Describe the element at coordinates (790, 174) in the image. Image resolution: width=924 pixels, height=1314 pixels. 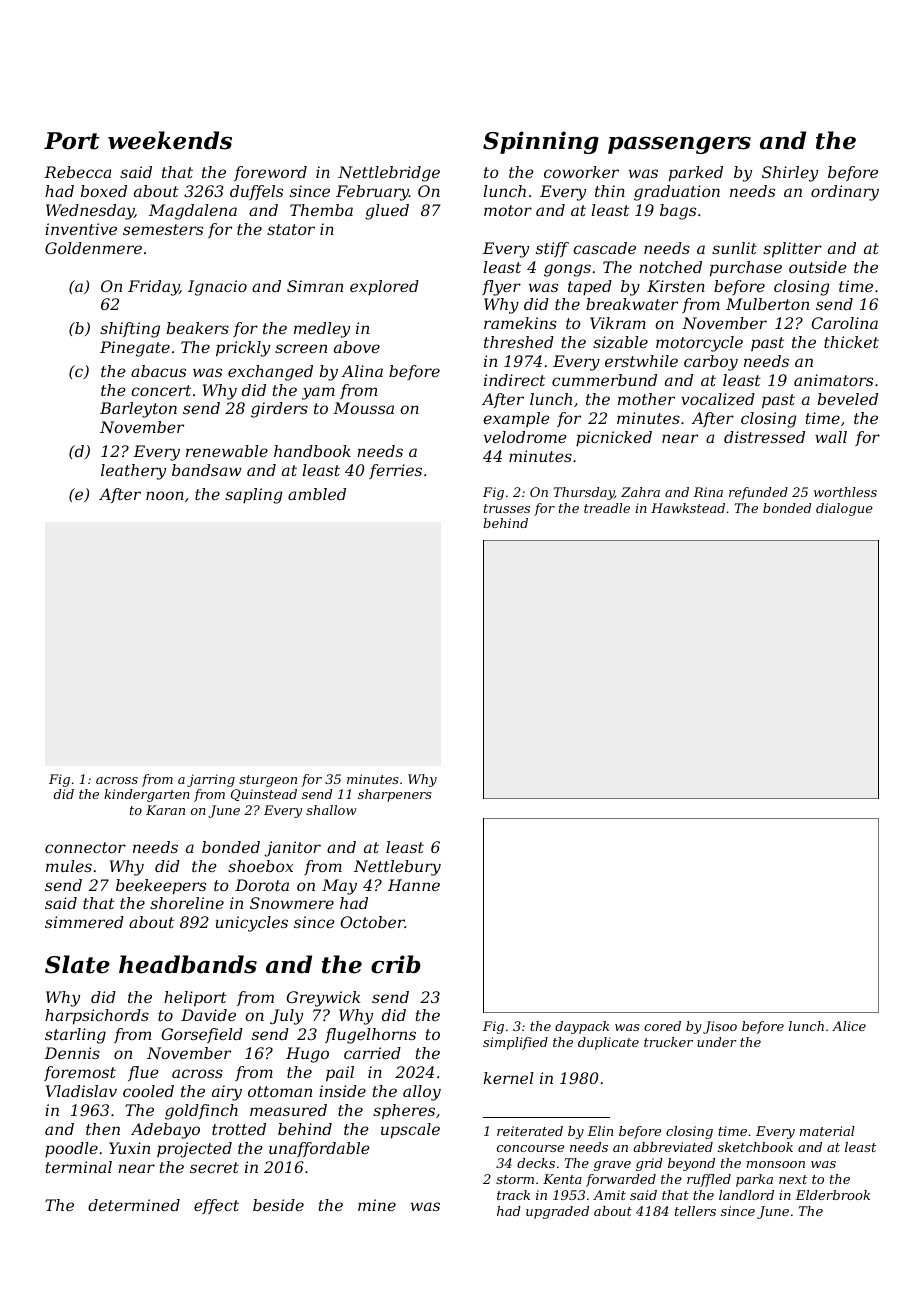
I see `Shirley` at that location.
